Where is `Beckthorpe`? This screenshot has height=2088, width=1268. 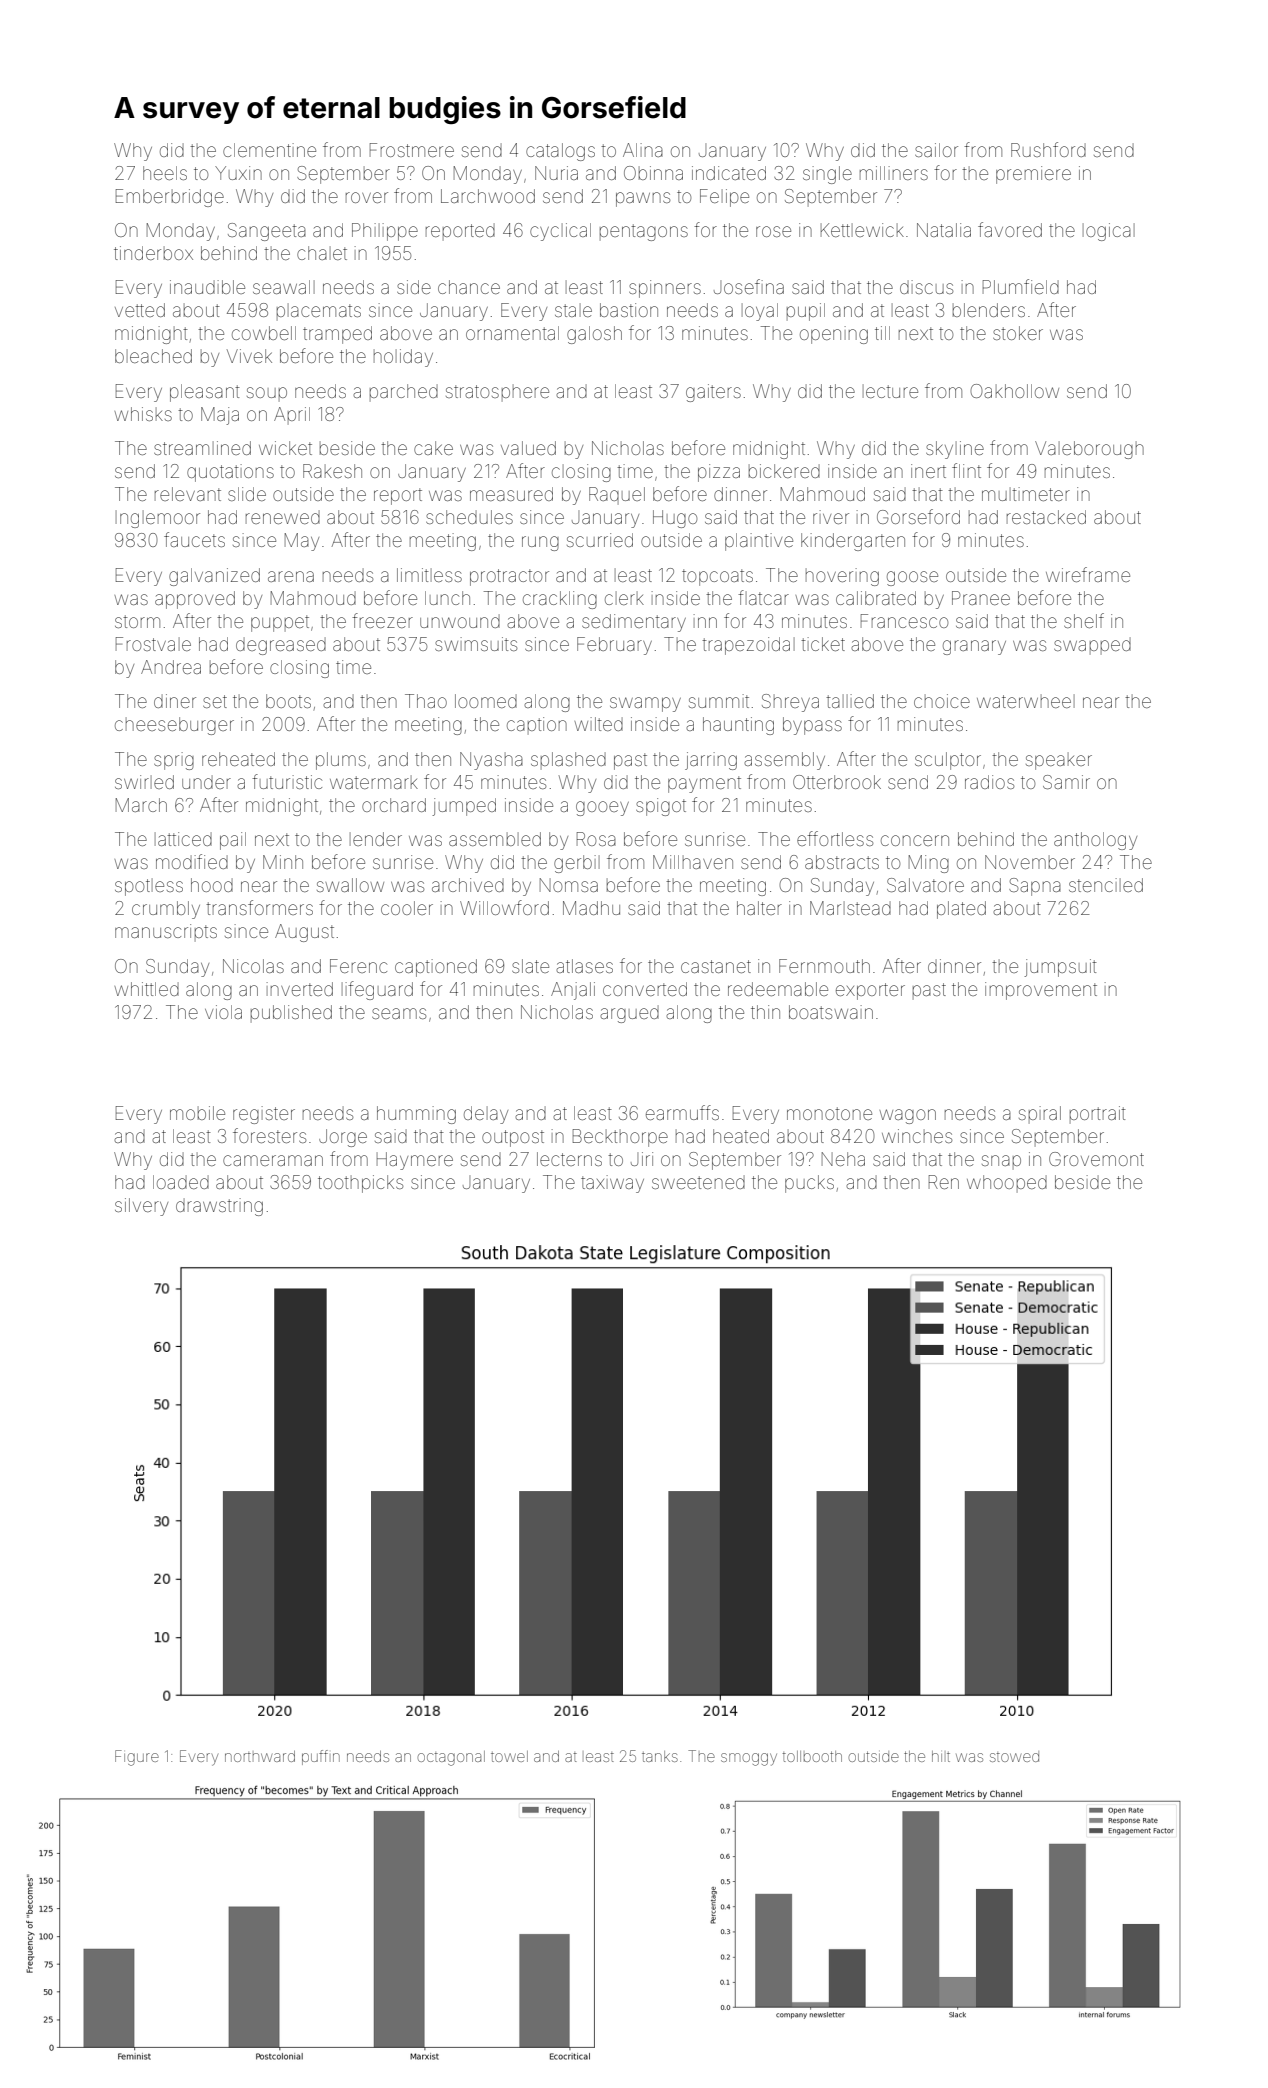
Beckthorpe is located at coordinates (620, 1138).
